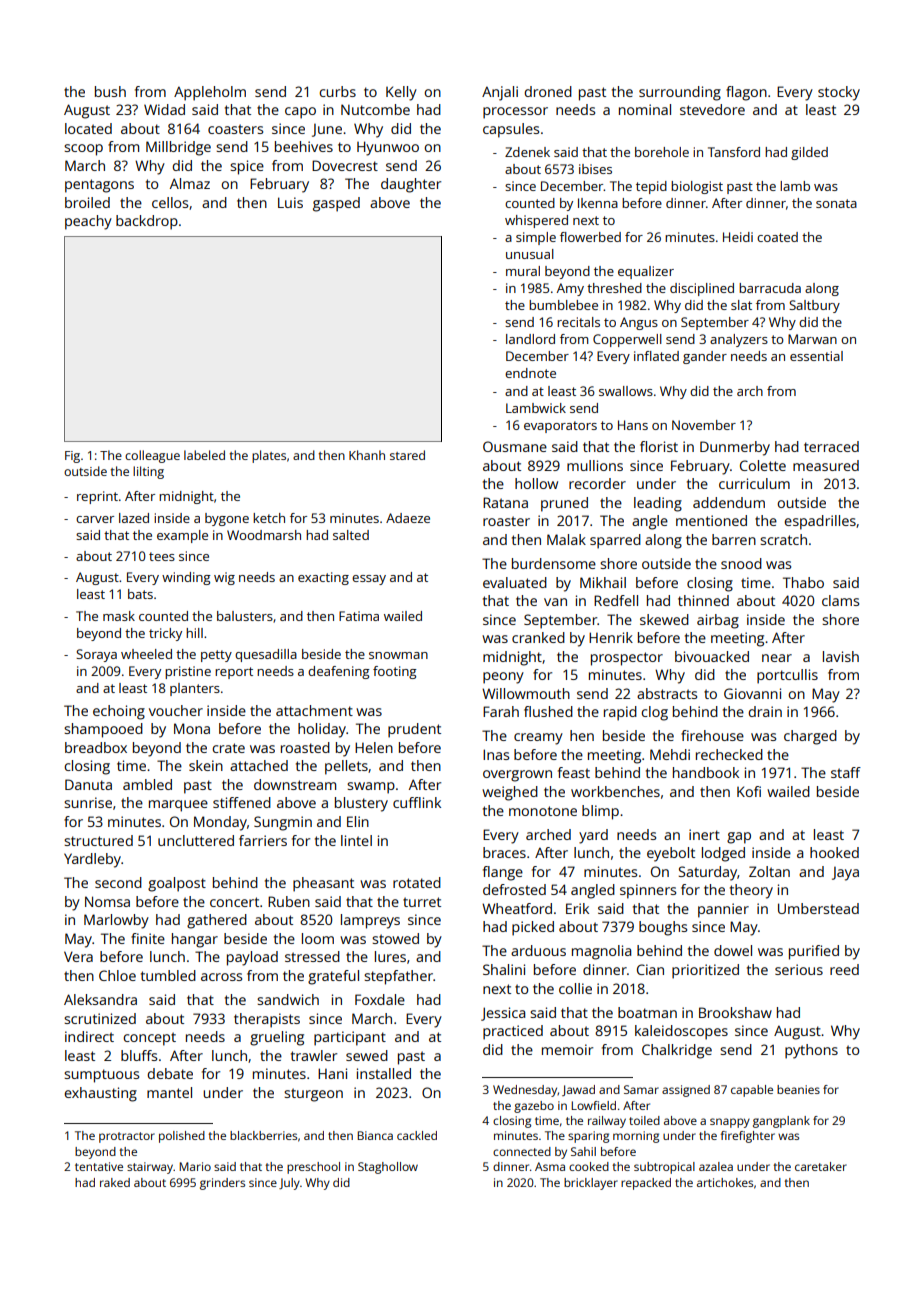  I want to click on bush, so click(110, 91).
